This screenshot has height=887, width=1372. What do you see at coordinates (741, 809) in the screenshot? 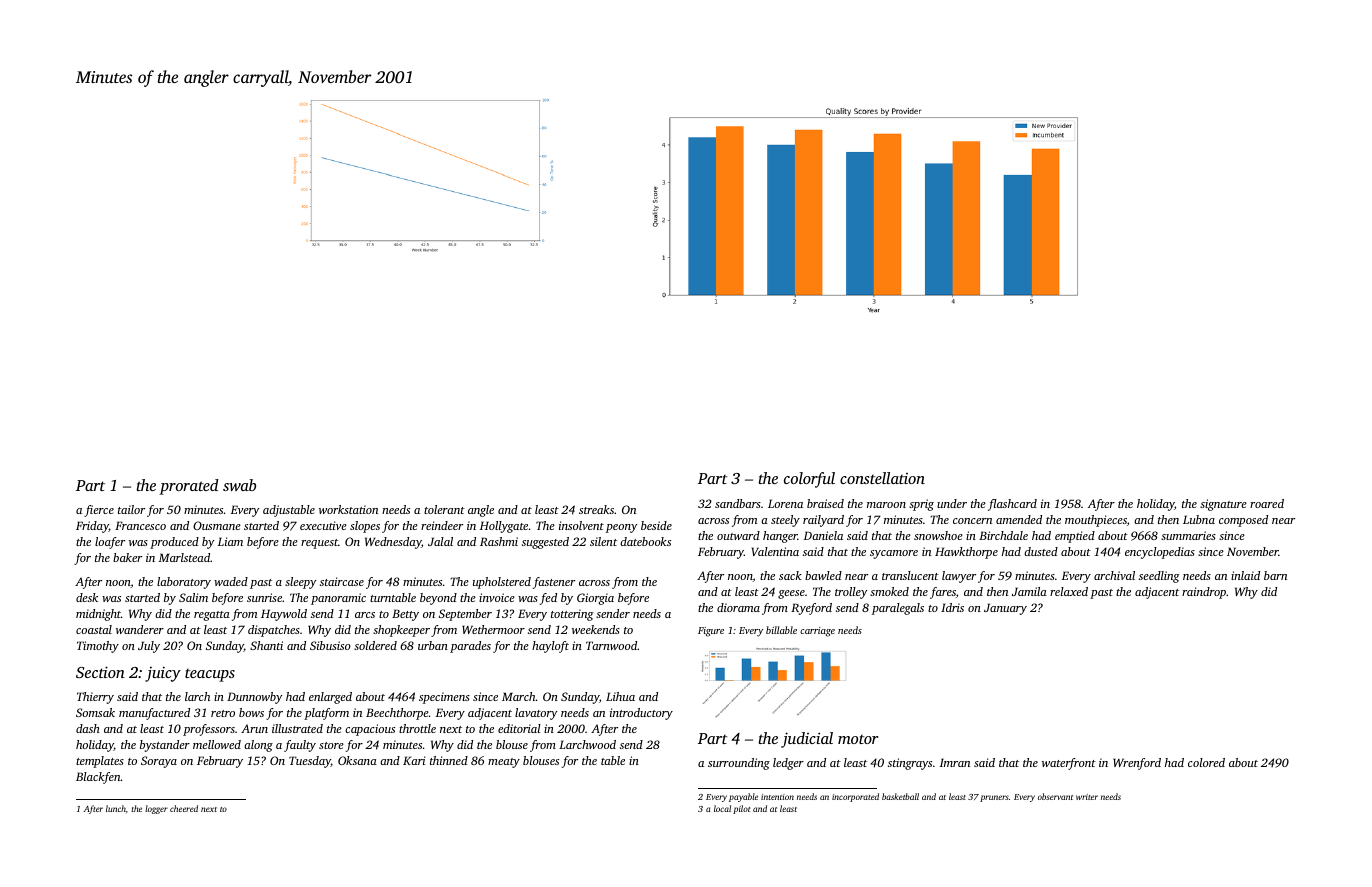
I see `pilot` at bounding box center [741, 809].
